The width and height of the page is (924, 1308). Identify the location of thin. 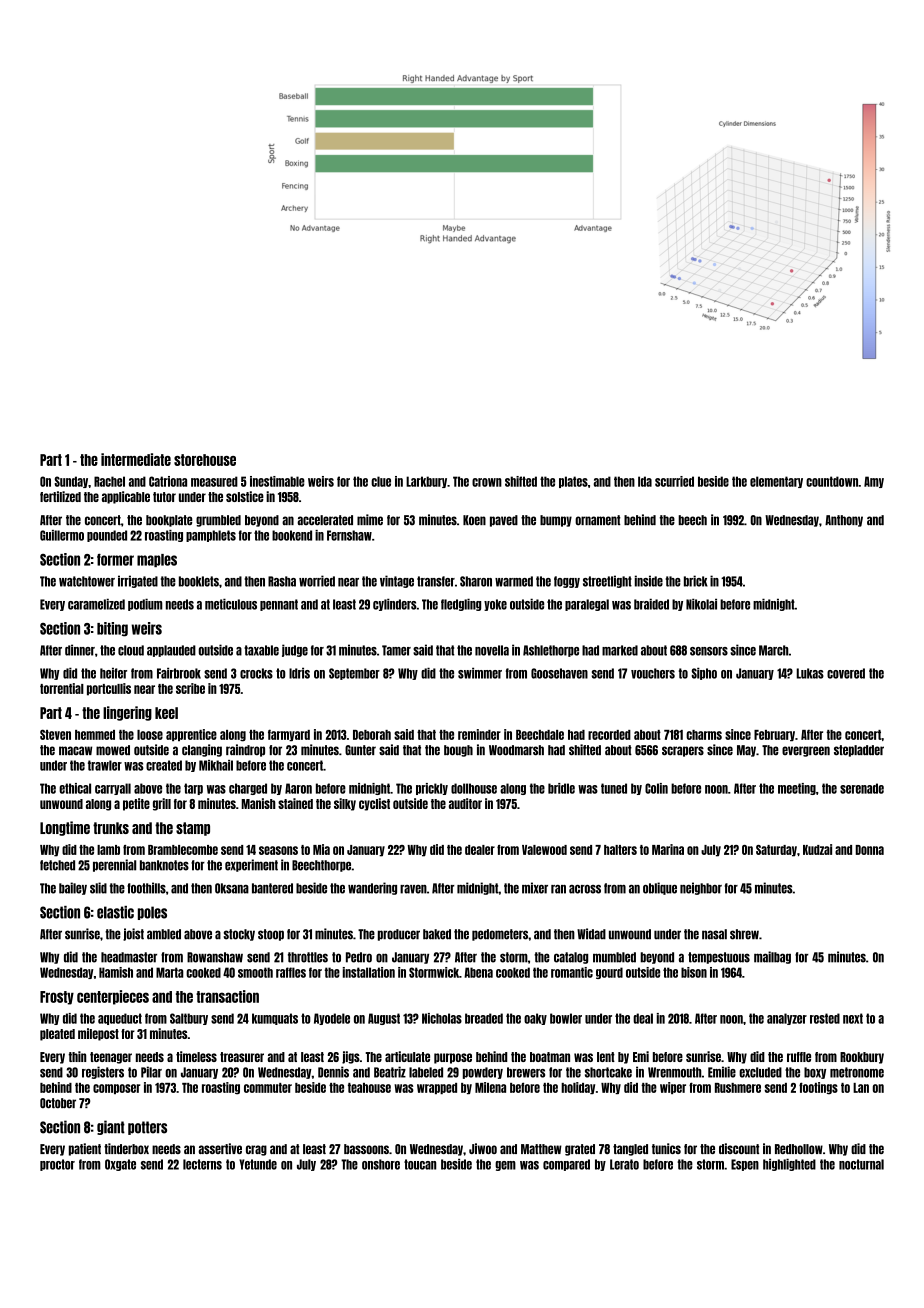
(77, 1056).
